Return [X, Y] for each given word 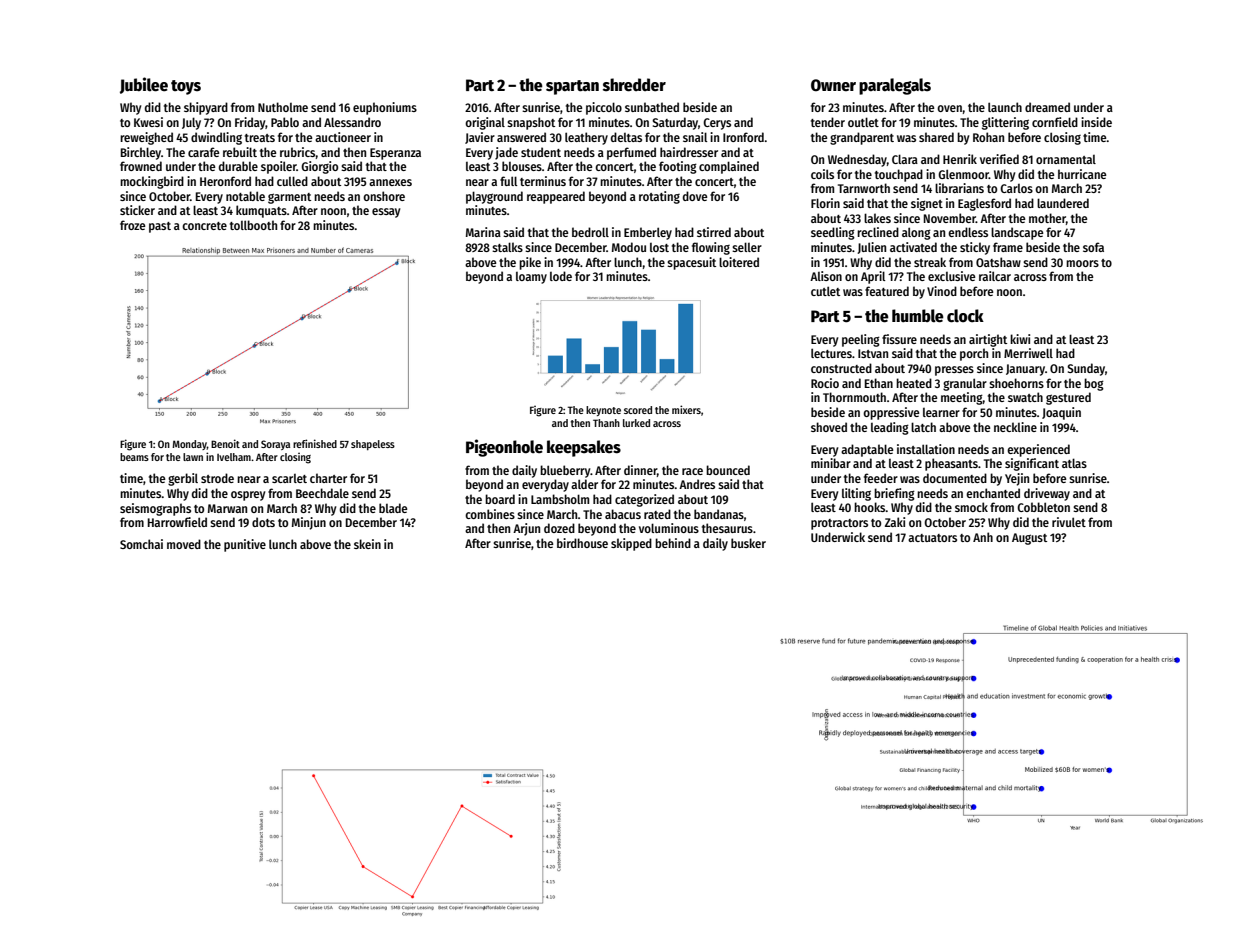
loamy [531, 278]
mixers [686, 409]
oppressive [891, 413]
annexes [390, 182]
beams [134, 457]
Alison [826, 276]
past [160, 227]
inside [1096, 122]
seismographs [155, 509]
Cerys [717, 124]
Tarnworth [864, 188]
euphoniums [385, 108]
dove [695, 196]
